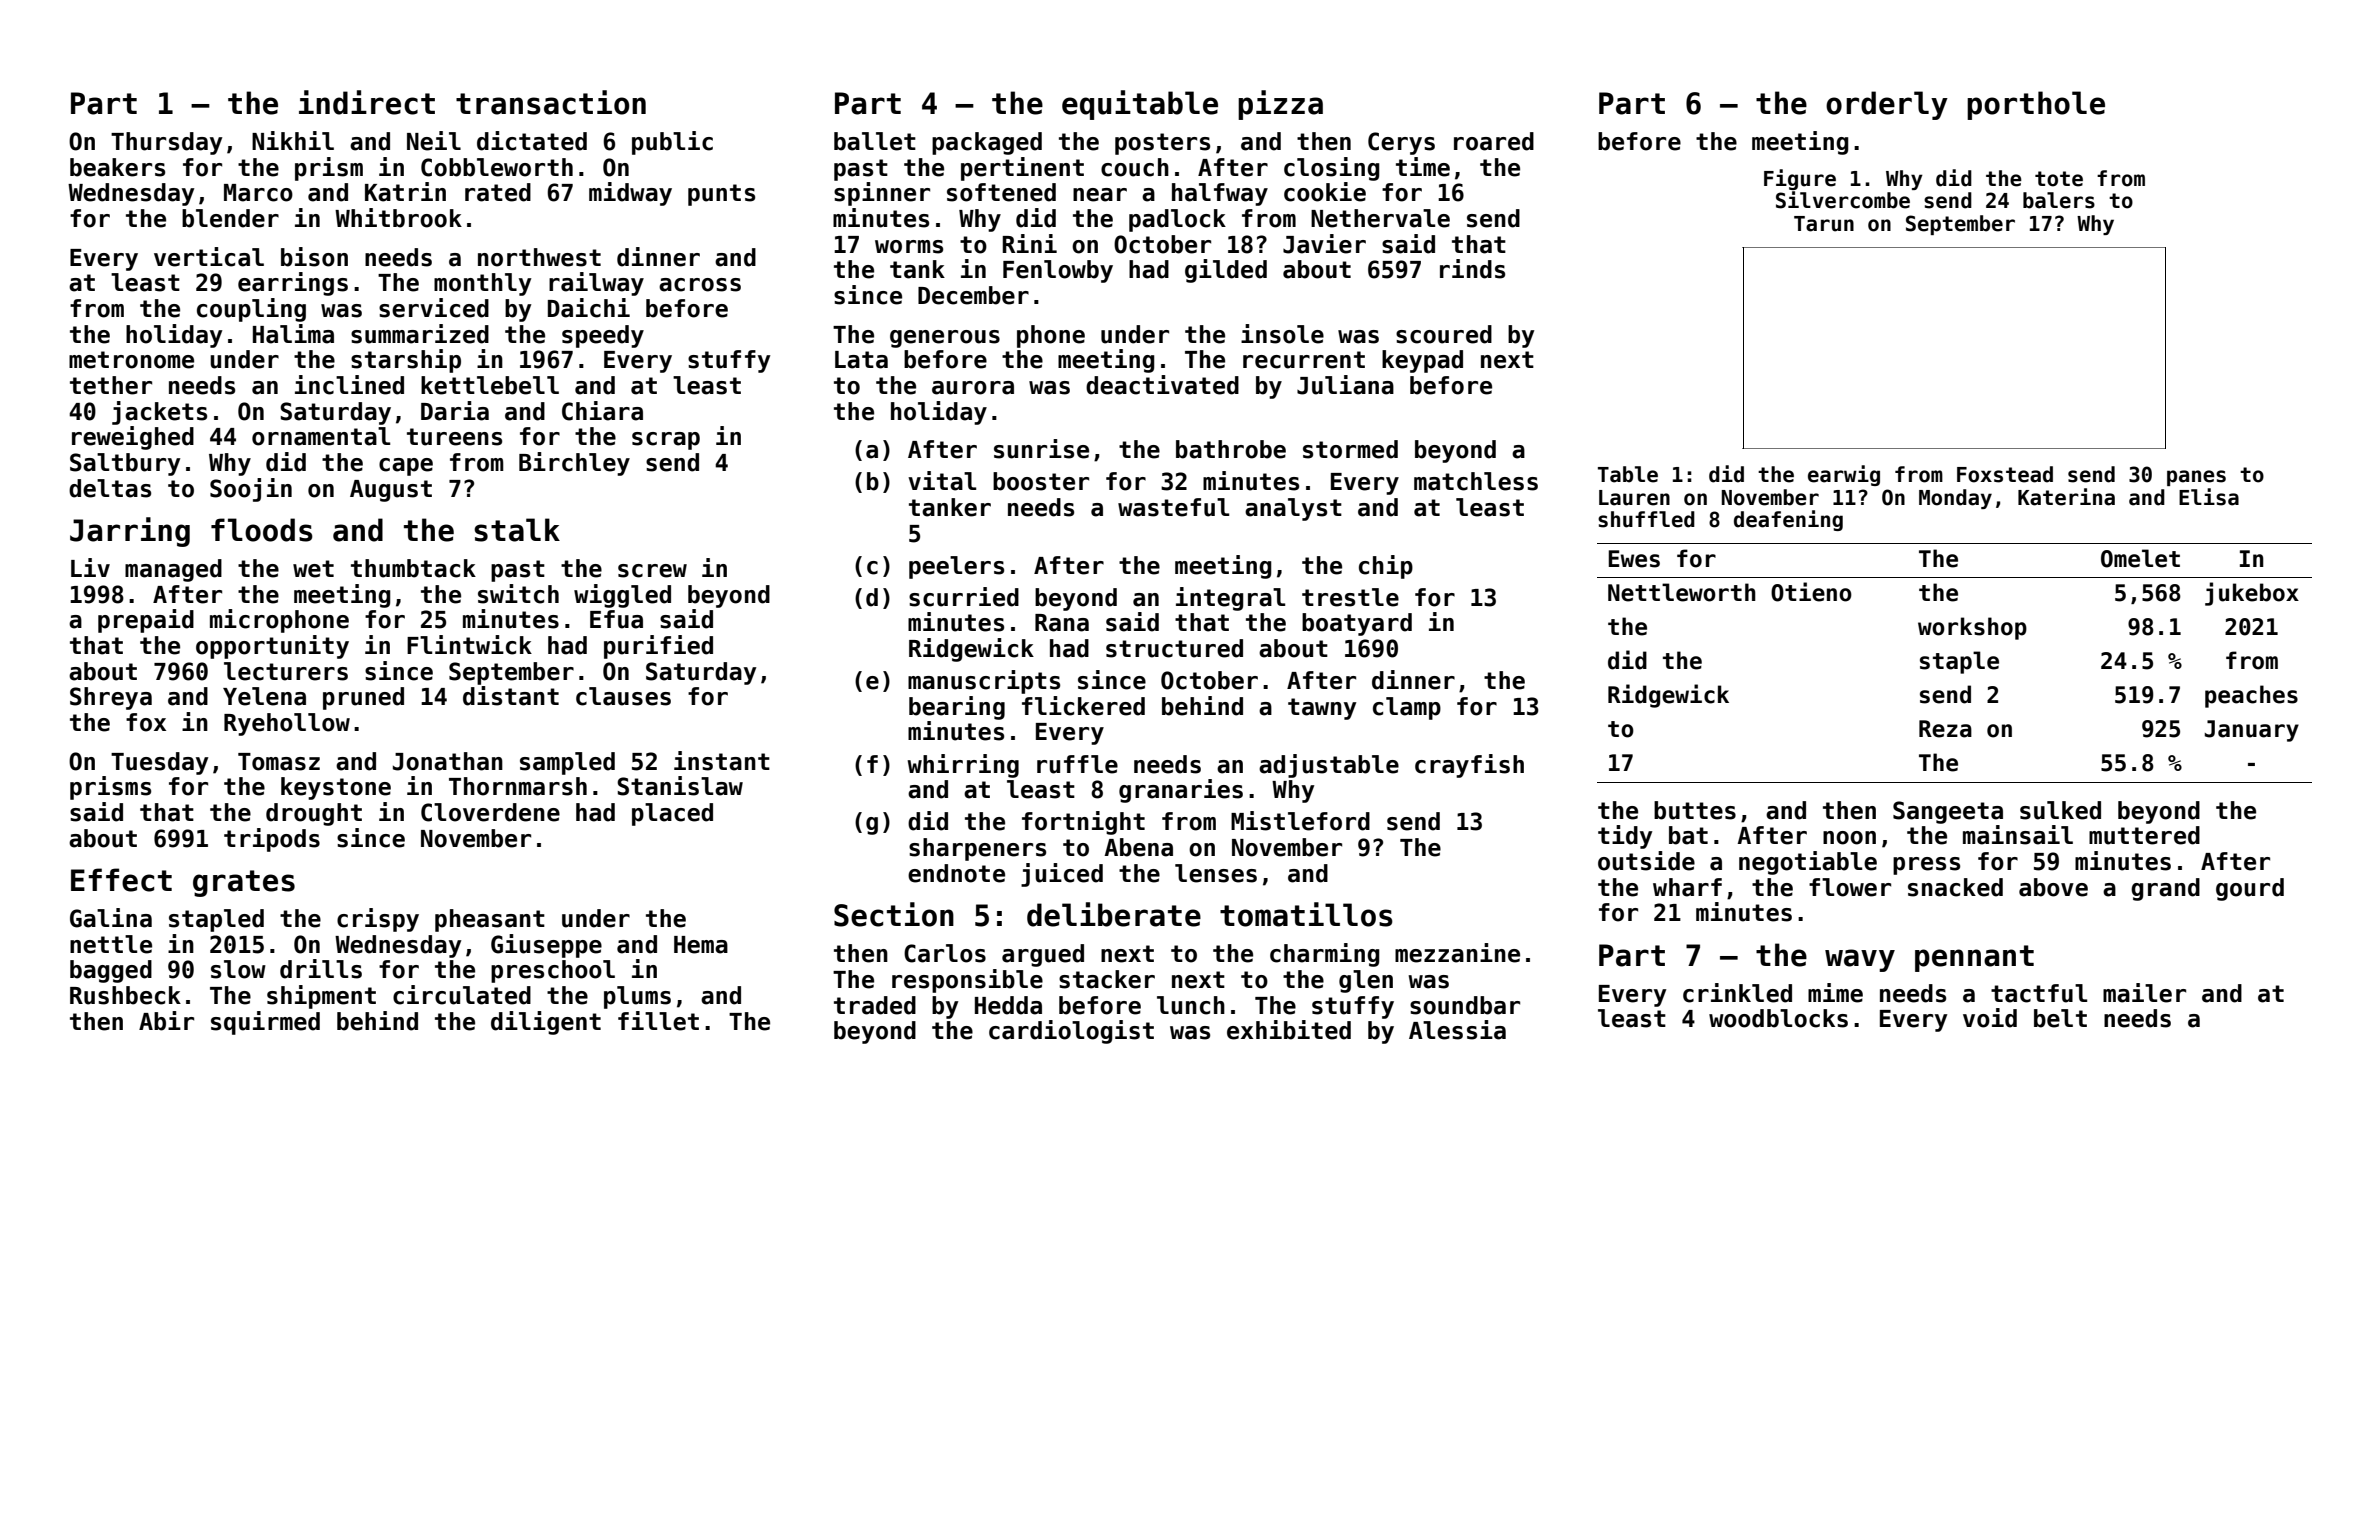  I want to click on pizza, so click(1280, 105).
